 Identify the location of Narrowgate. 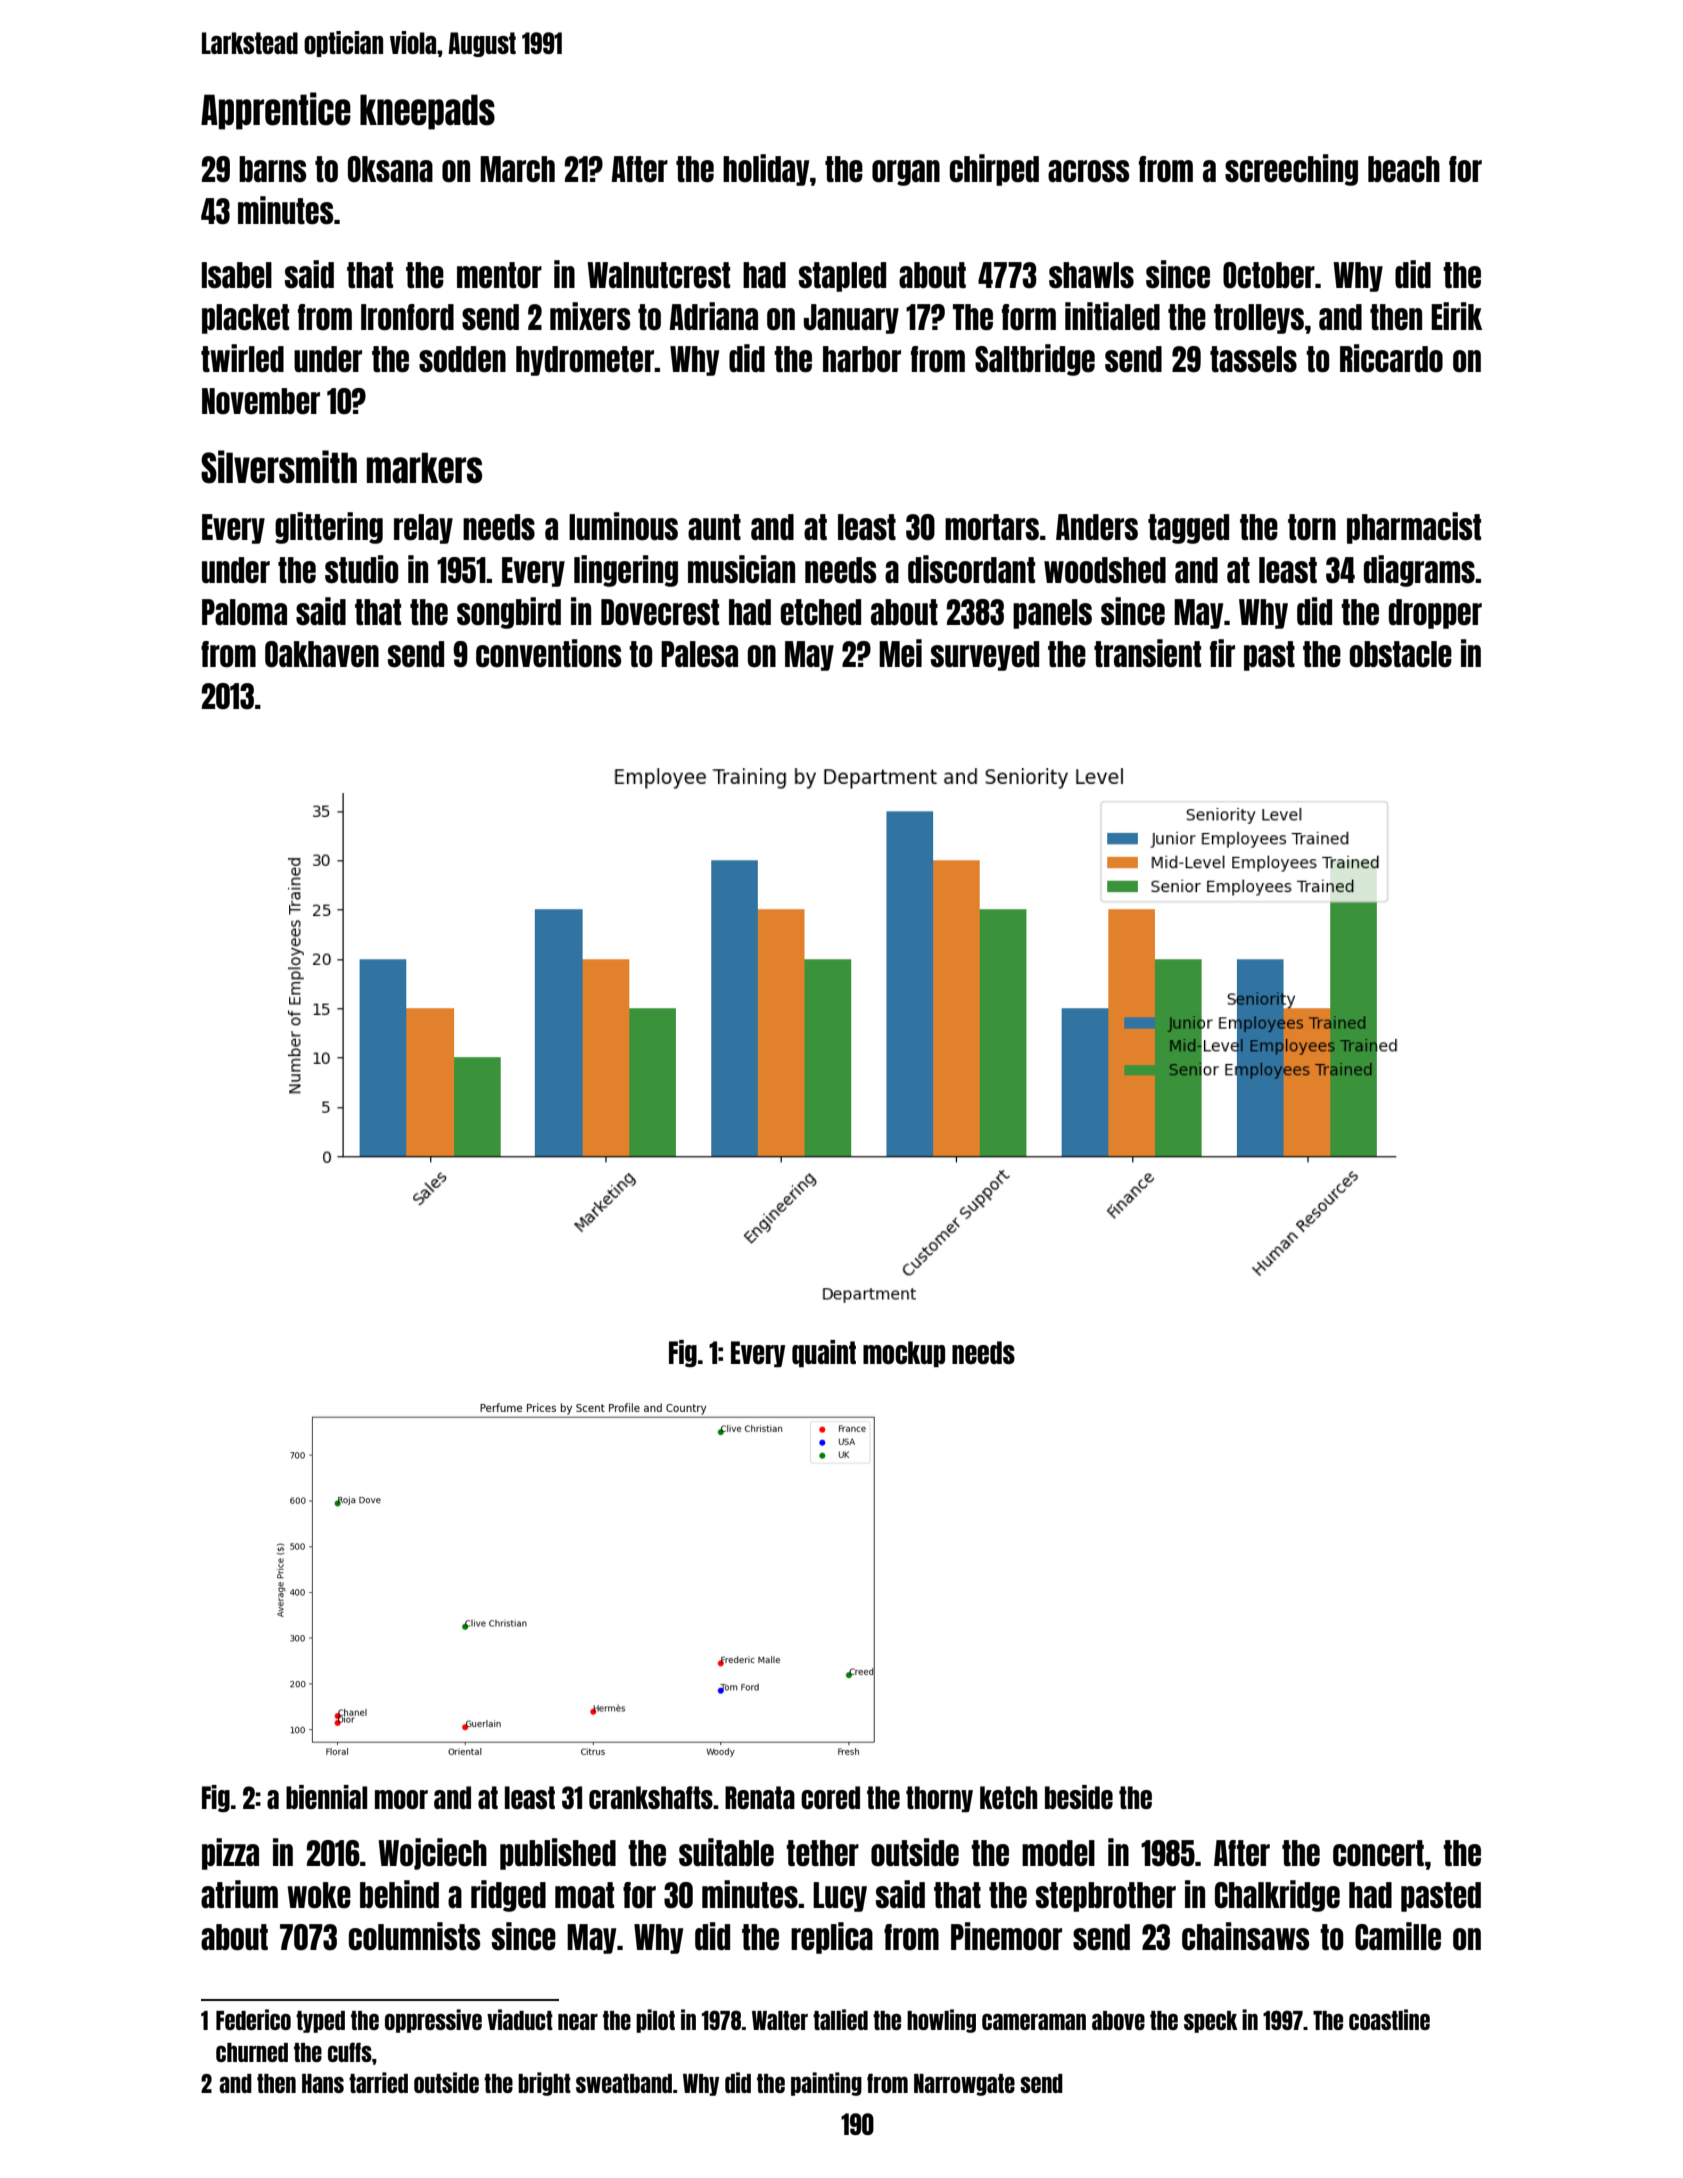
(964, 2085).
